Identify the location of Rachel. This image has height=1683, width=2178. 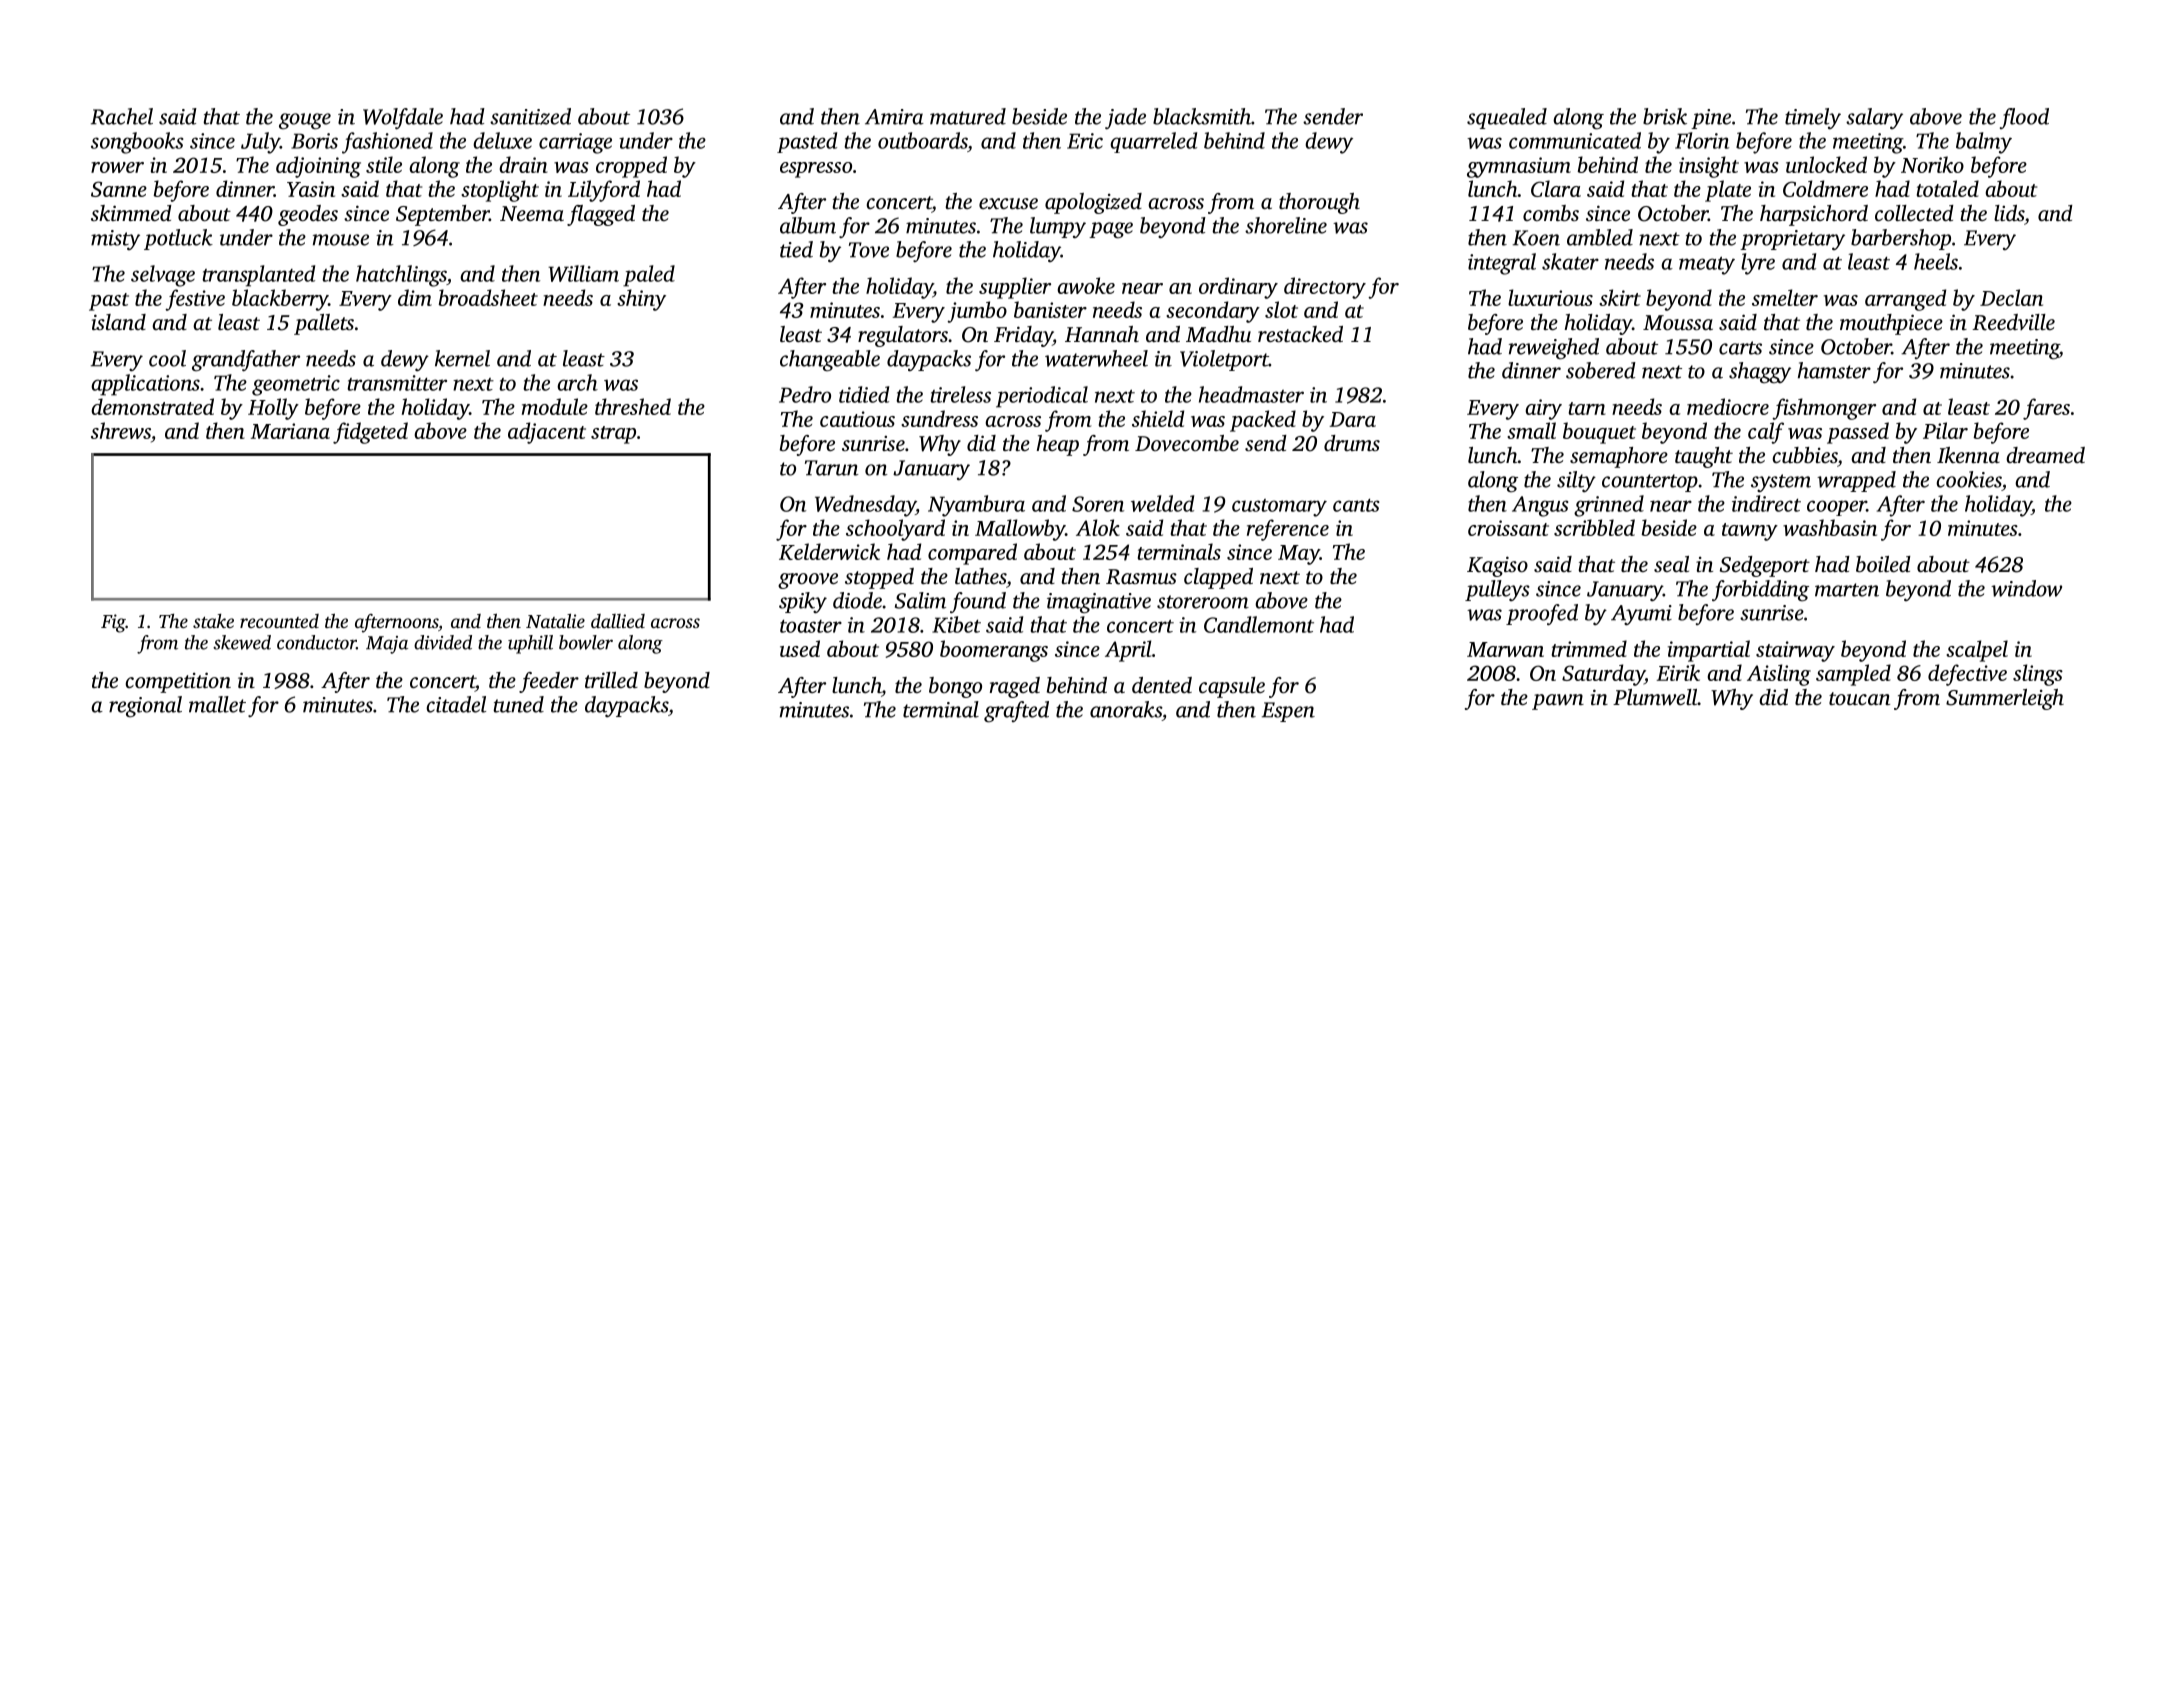
(122, 116).
